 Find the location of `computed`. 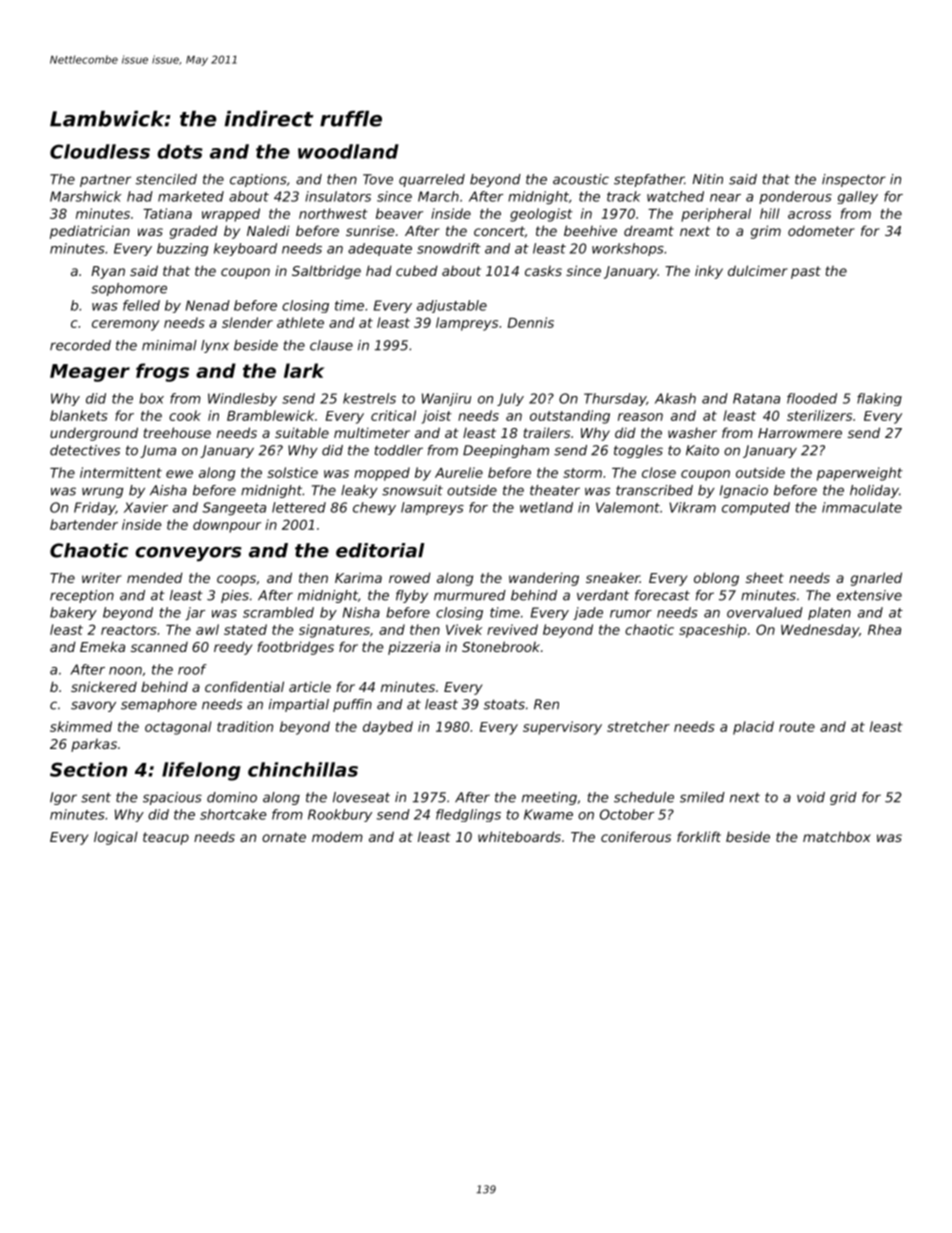

computed is located at coordinates (756, 508).
